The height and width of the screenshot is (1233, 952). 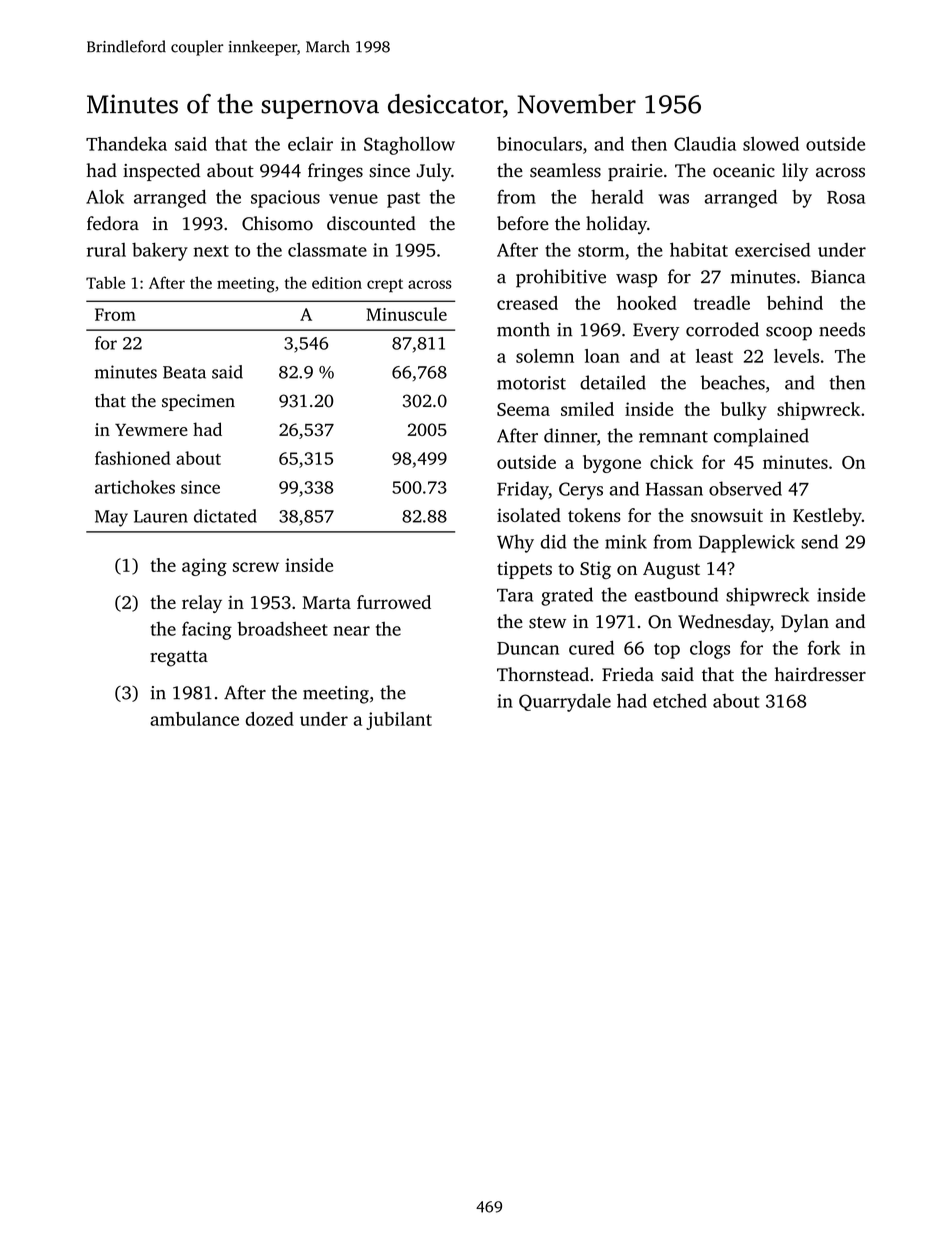 What do you see at coordinates (565, 170) in the screenshot?
I see `seamless` at bounding box center [565, 170].
